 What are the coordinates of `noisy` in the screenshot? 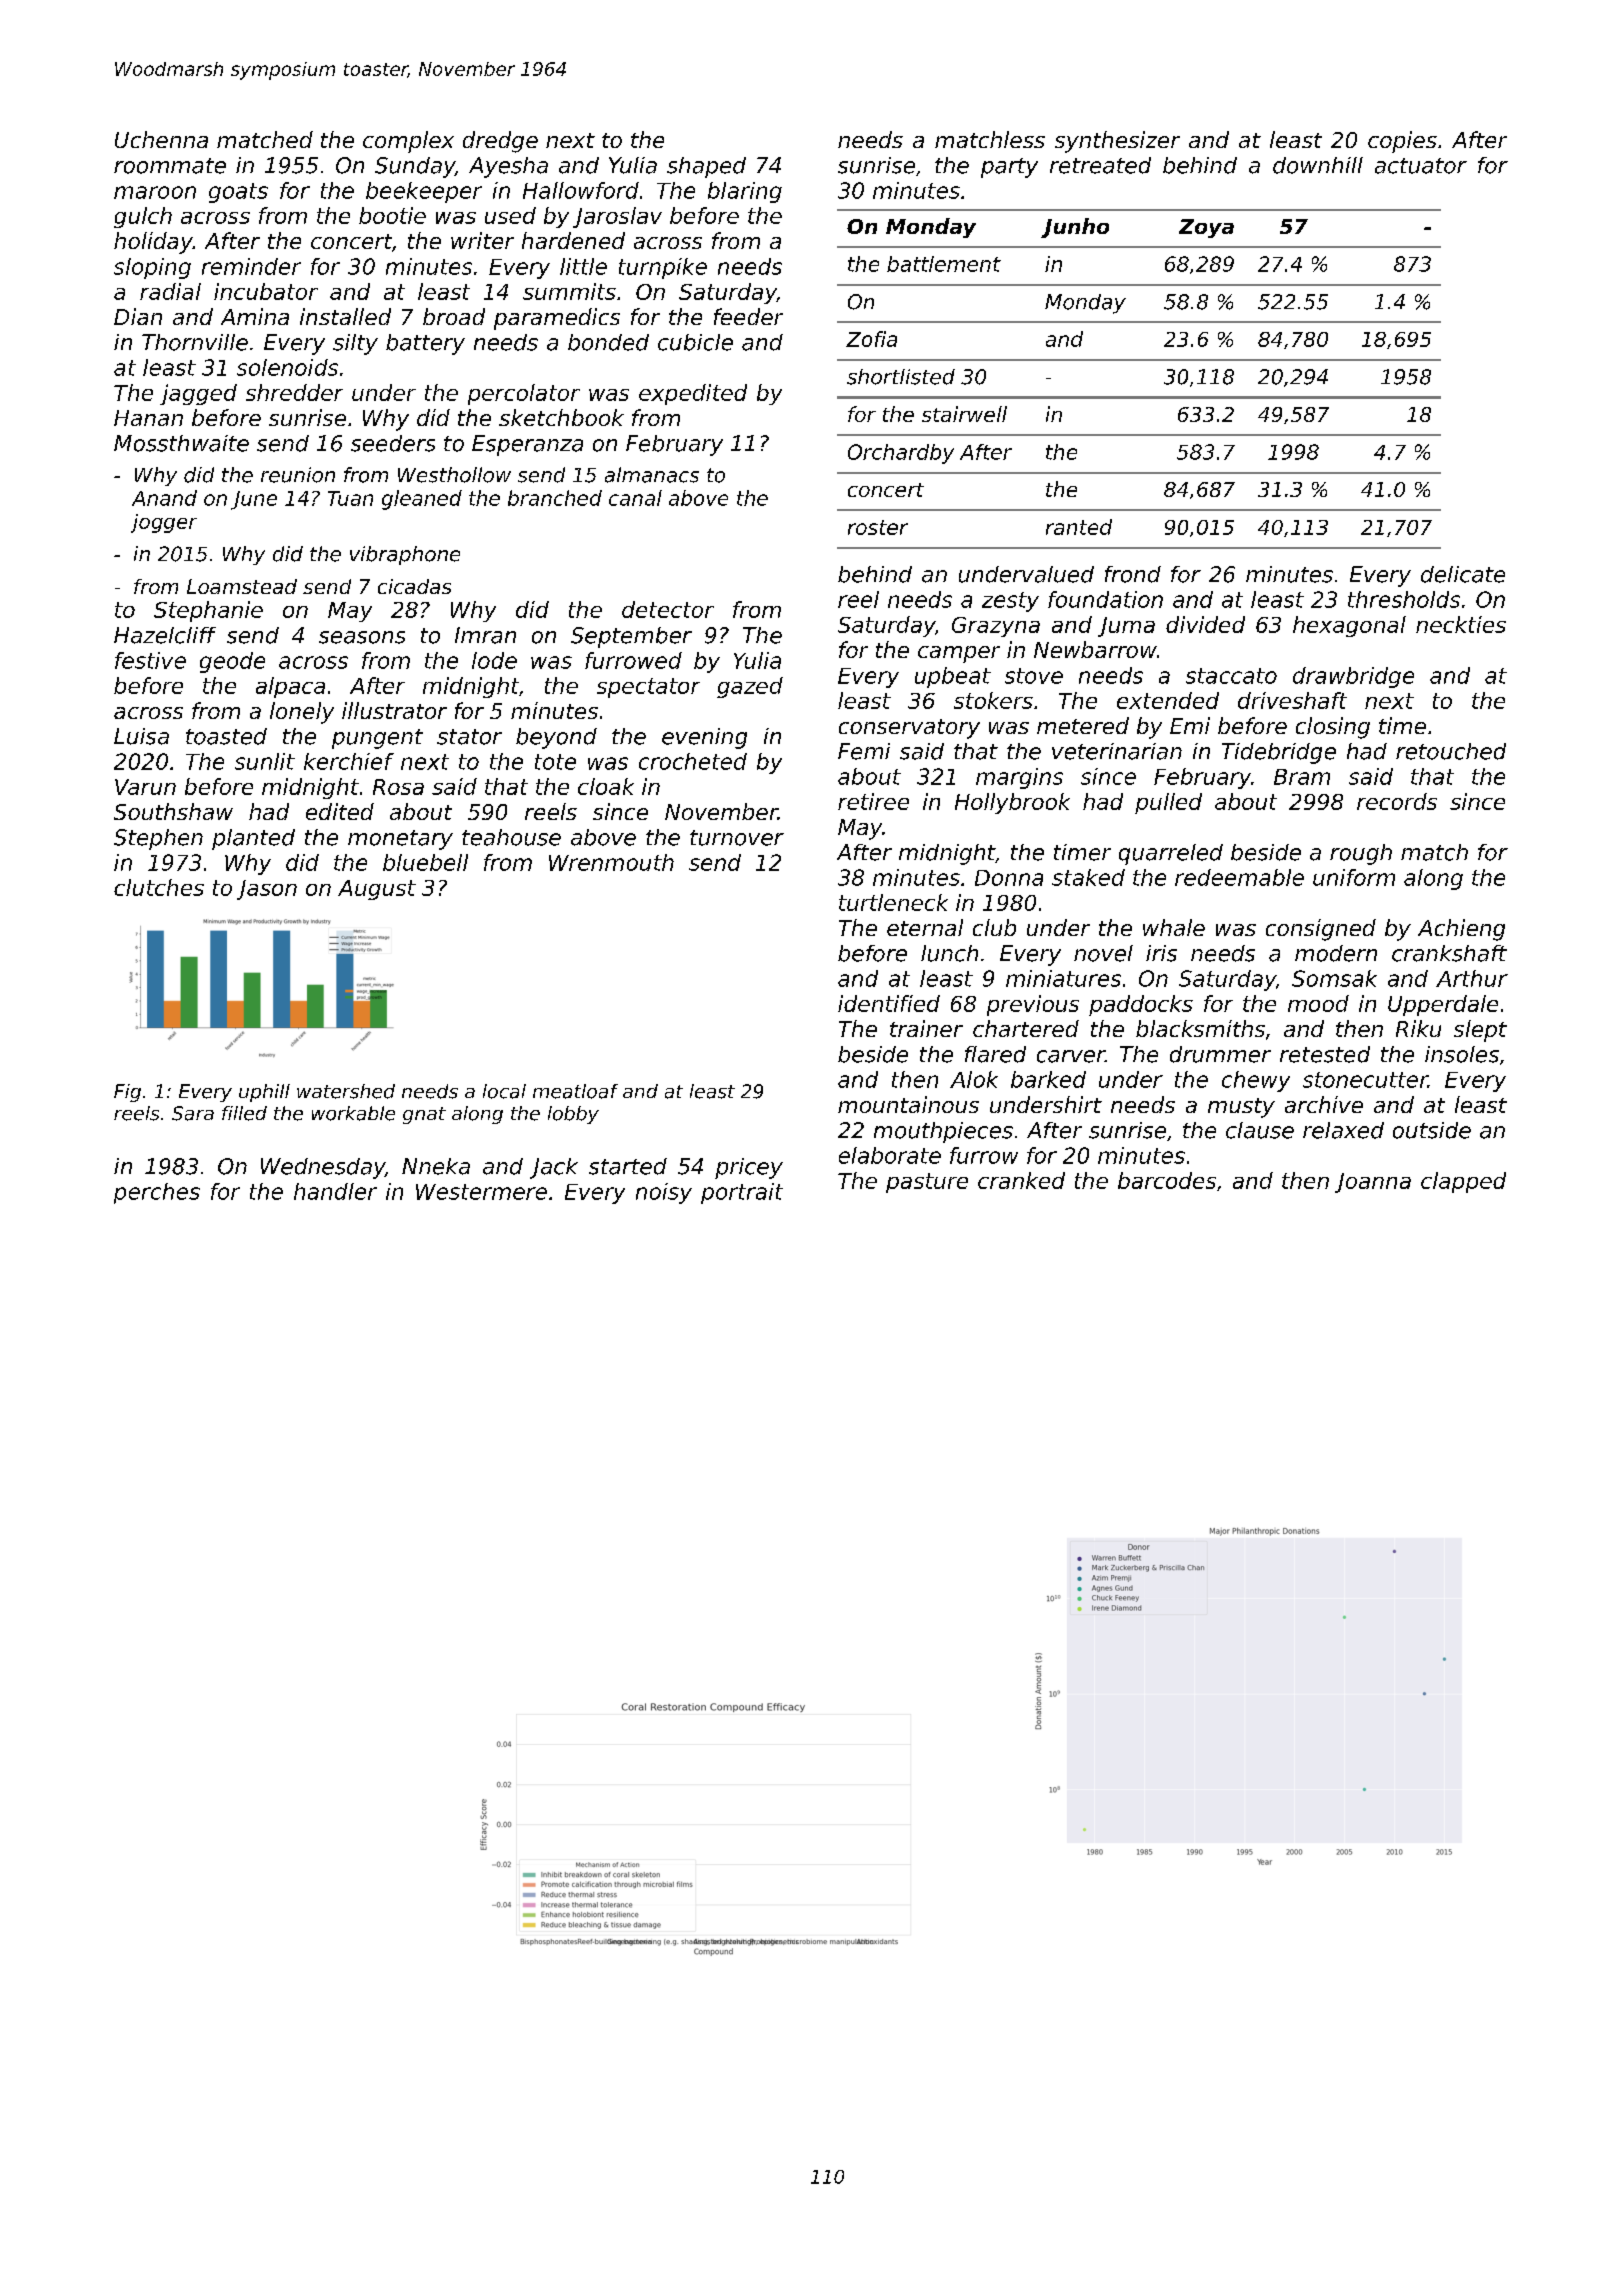 It's located at (664, 1193).
